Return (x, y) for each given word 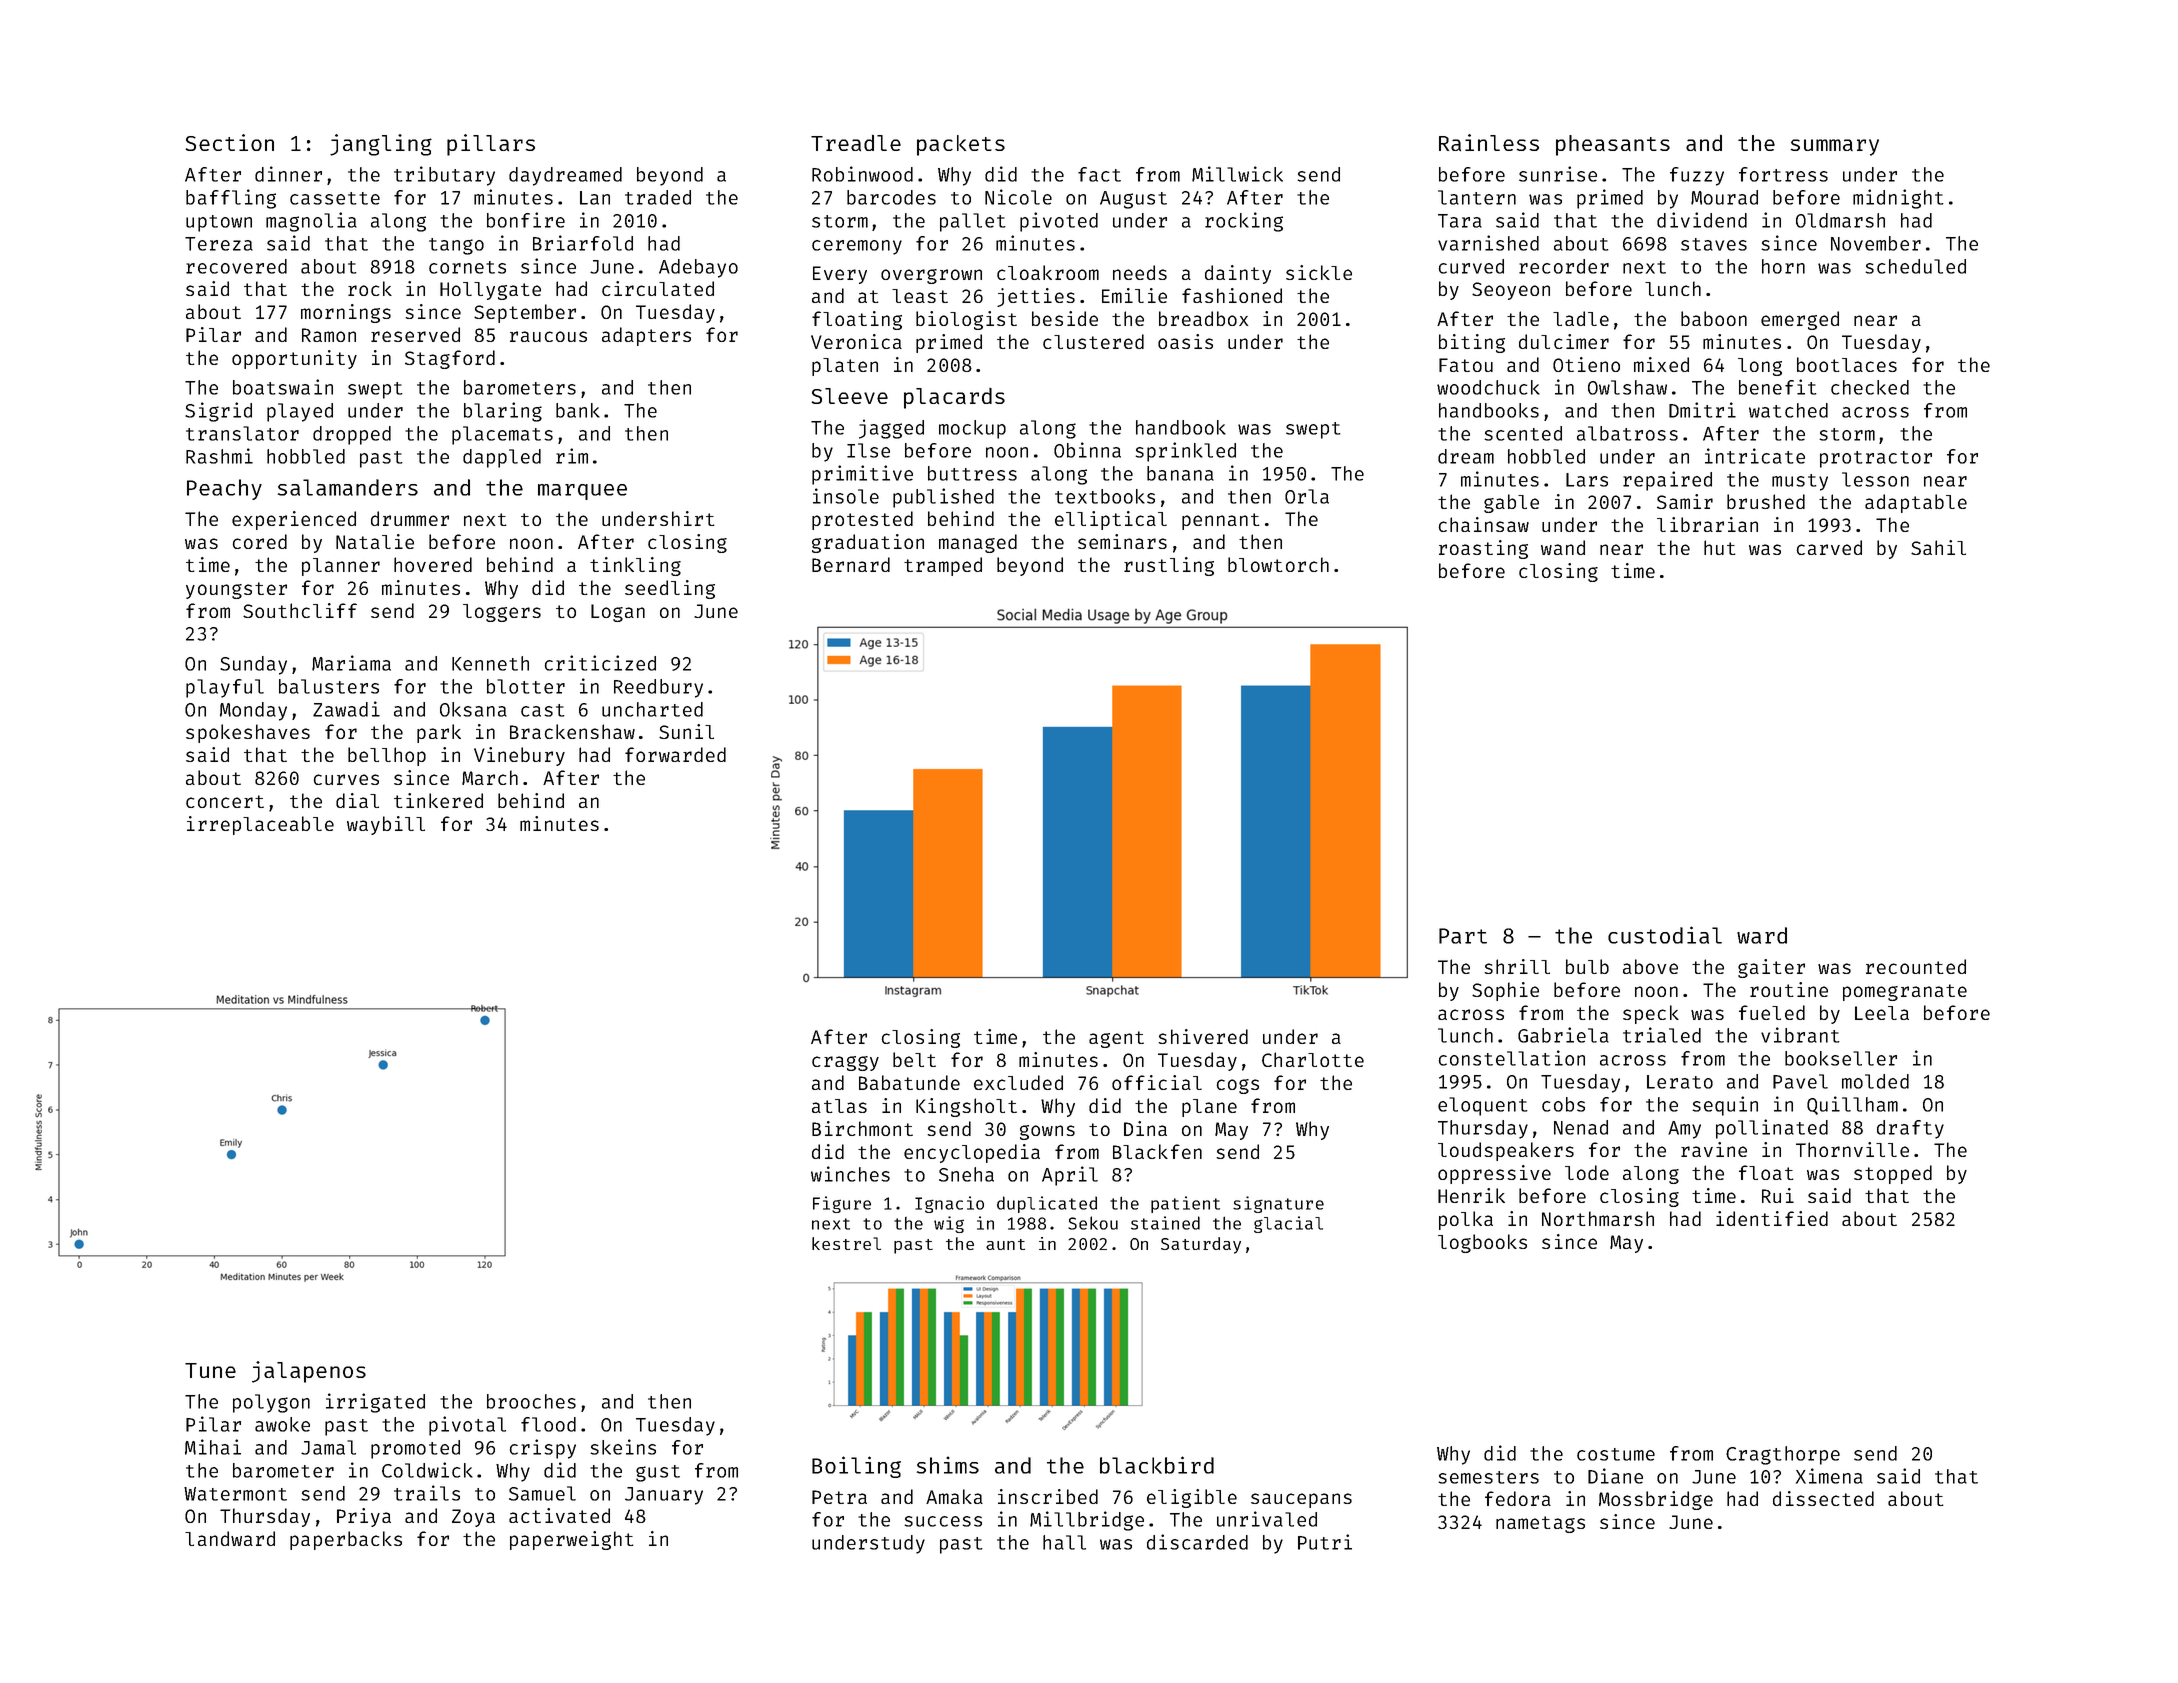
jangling (381, 145)
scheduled (1915, 266)
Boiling (856, 1467)
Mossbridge (1656, 1500)
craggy (845, 1063)
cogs (1238, 1086)
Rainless (1489, 142)
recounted (1916, 966)
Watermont (235, 1494)
